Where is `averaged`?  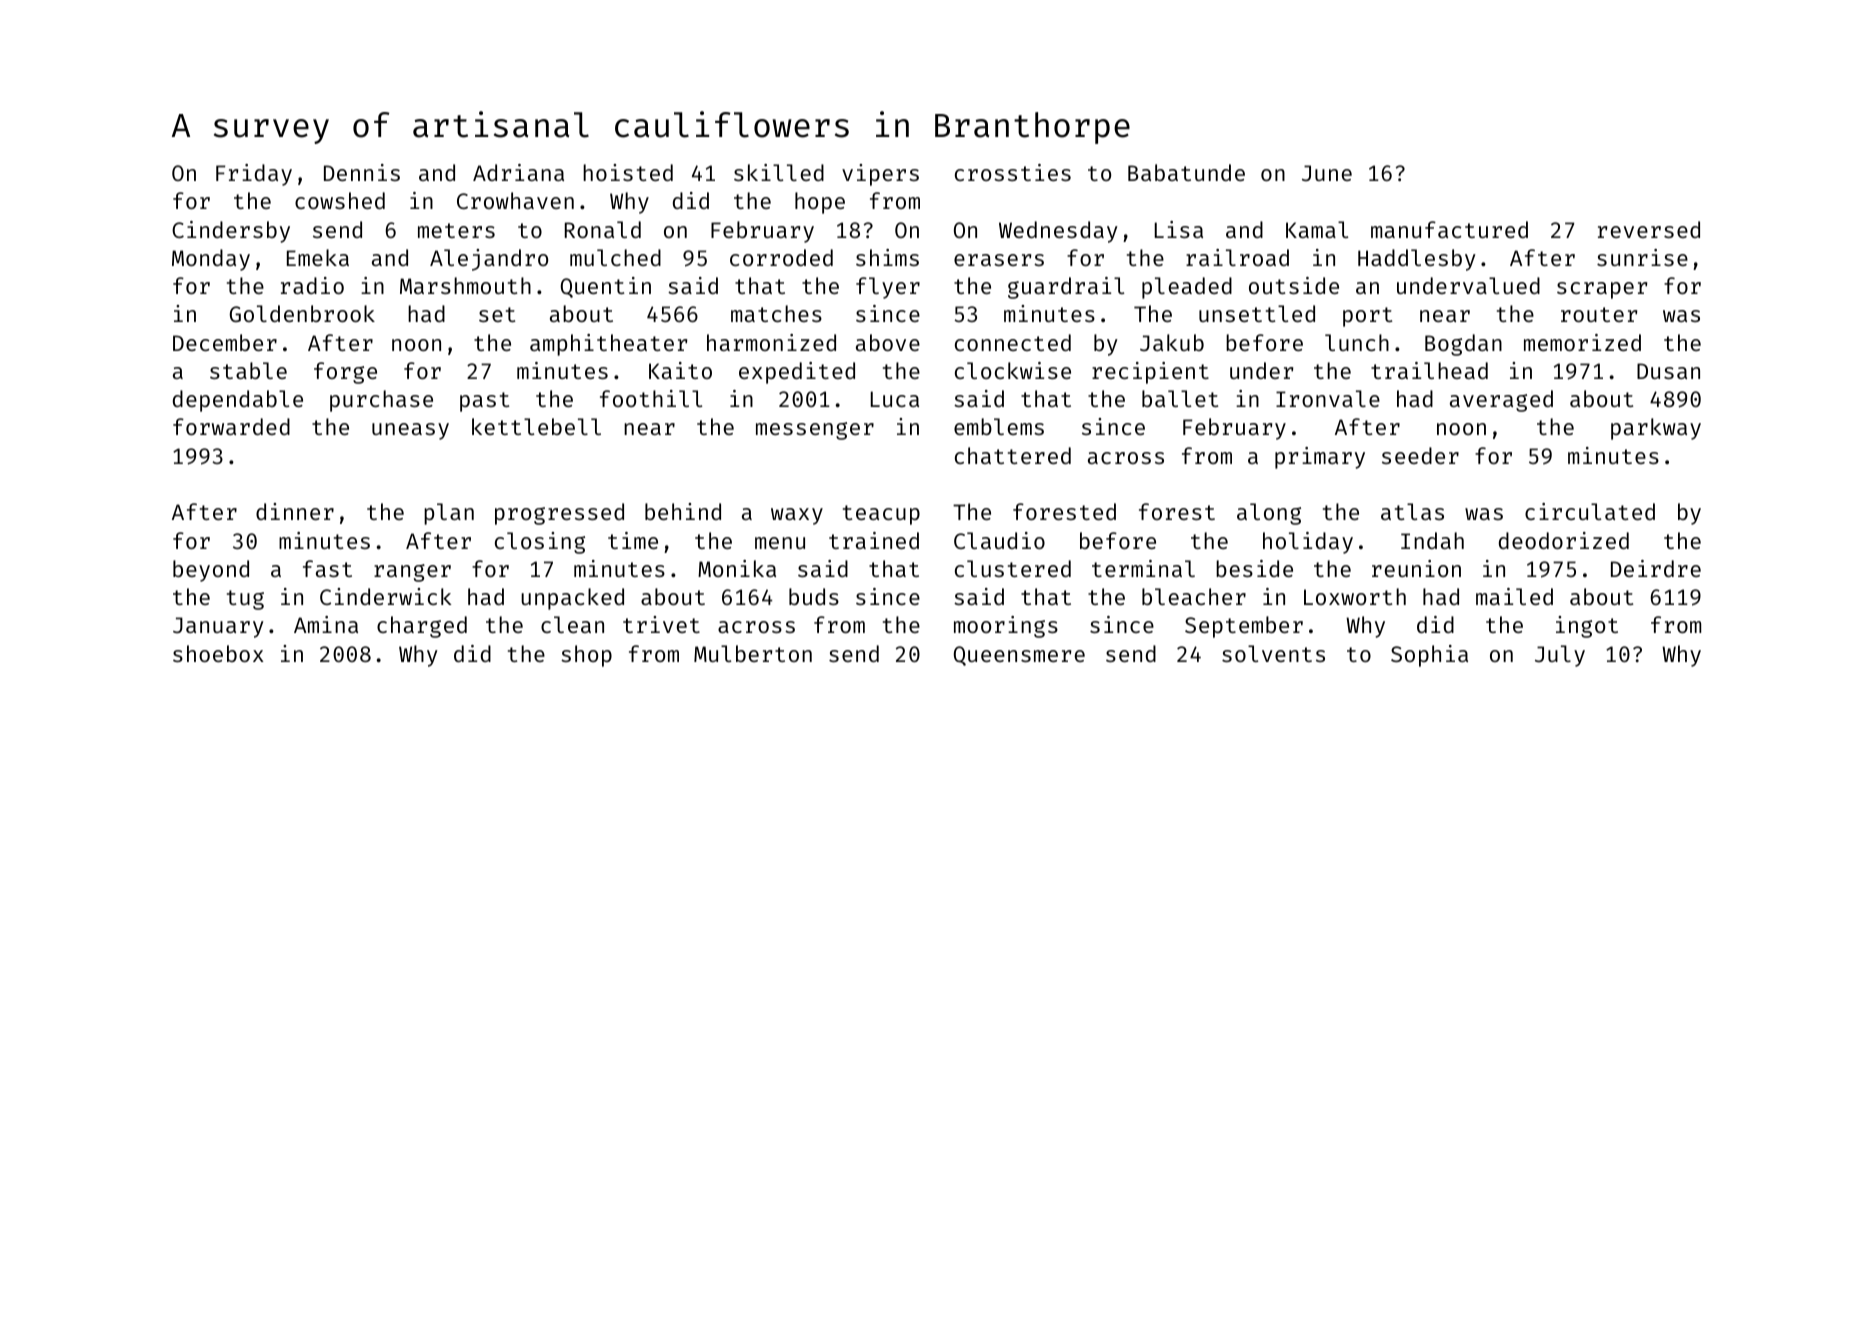 averaged is located at coordinates (1501, 401).
